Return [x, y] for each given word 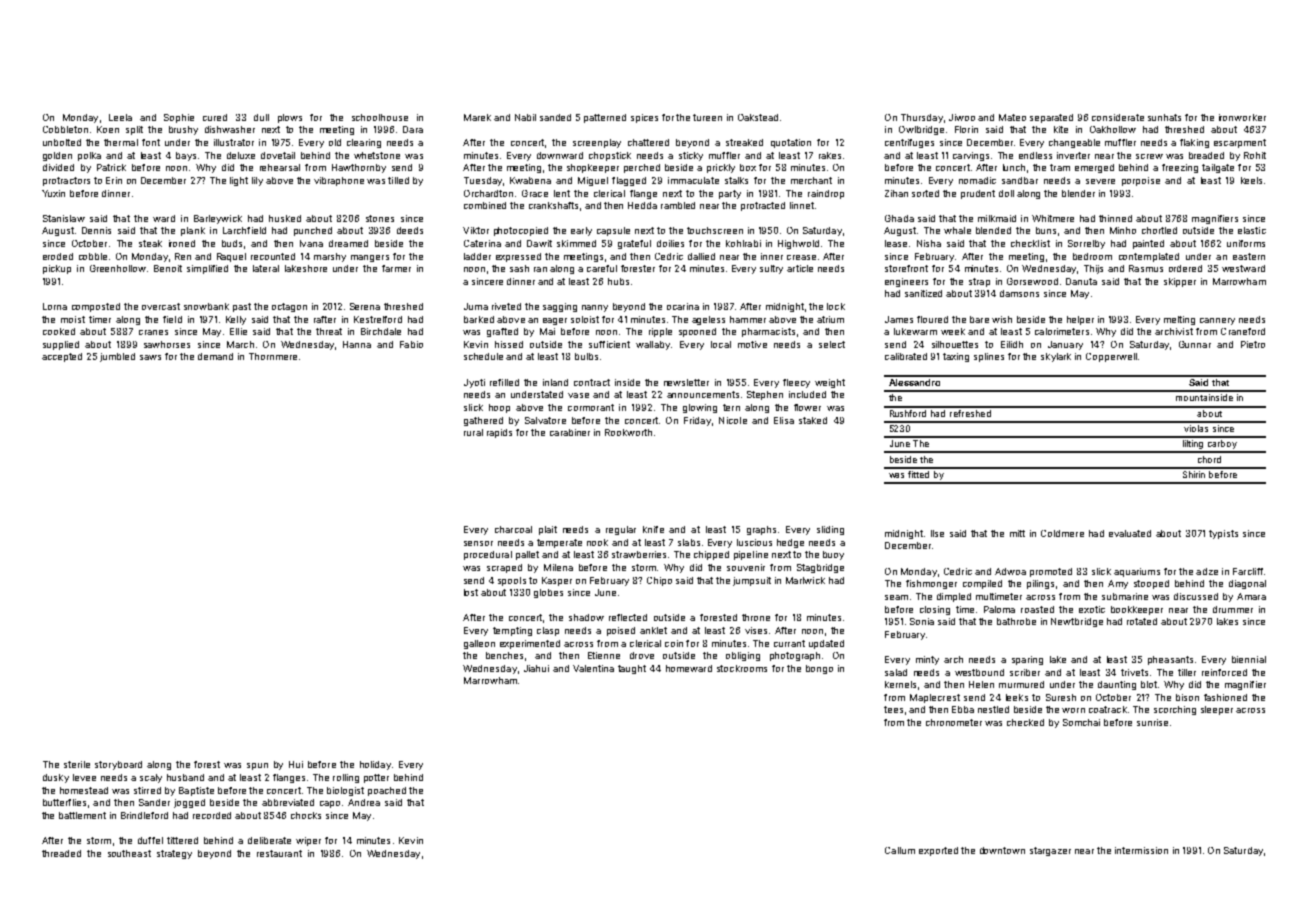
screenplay [597, 143]
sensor [478, 543]
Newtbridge [1077, 622]
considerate [1118, 117]
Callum [900, 850]
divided [58, 167]
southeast [129, 853]
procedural [488, 555]
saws [150, 357]
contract [592, 382]
